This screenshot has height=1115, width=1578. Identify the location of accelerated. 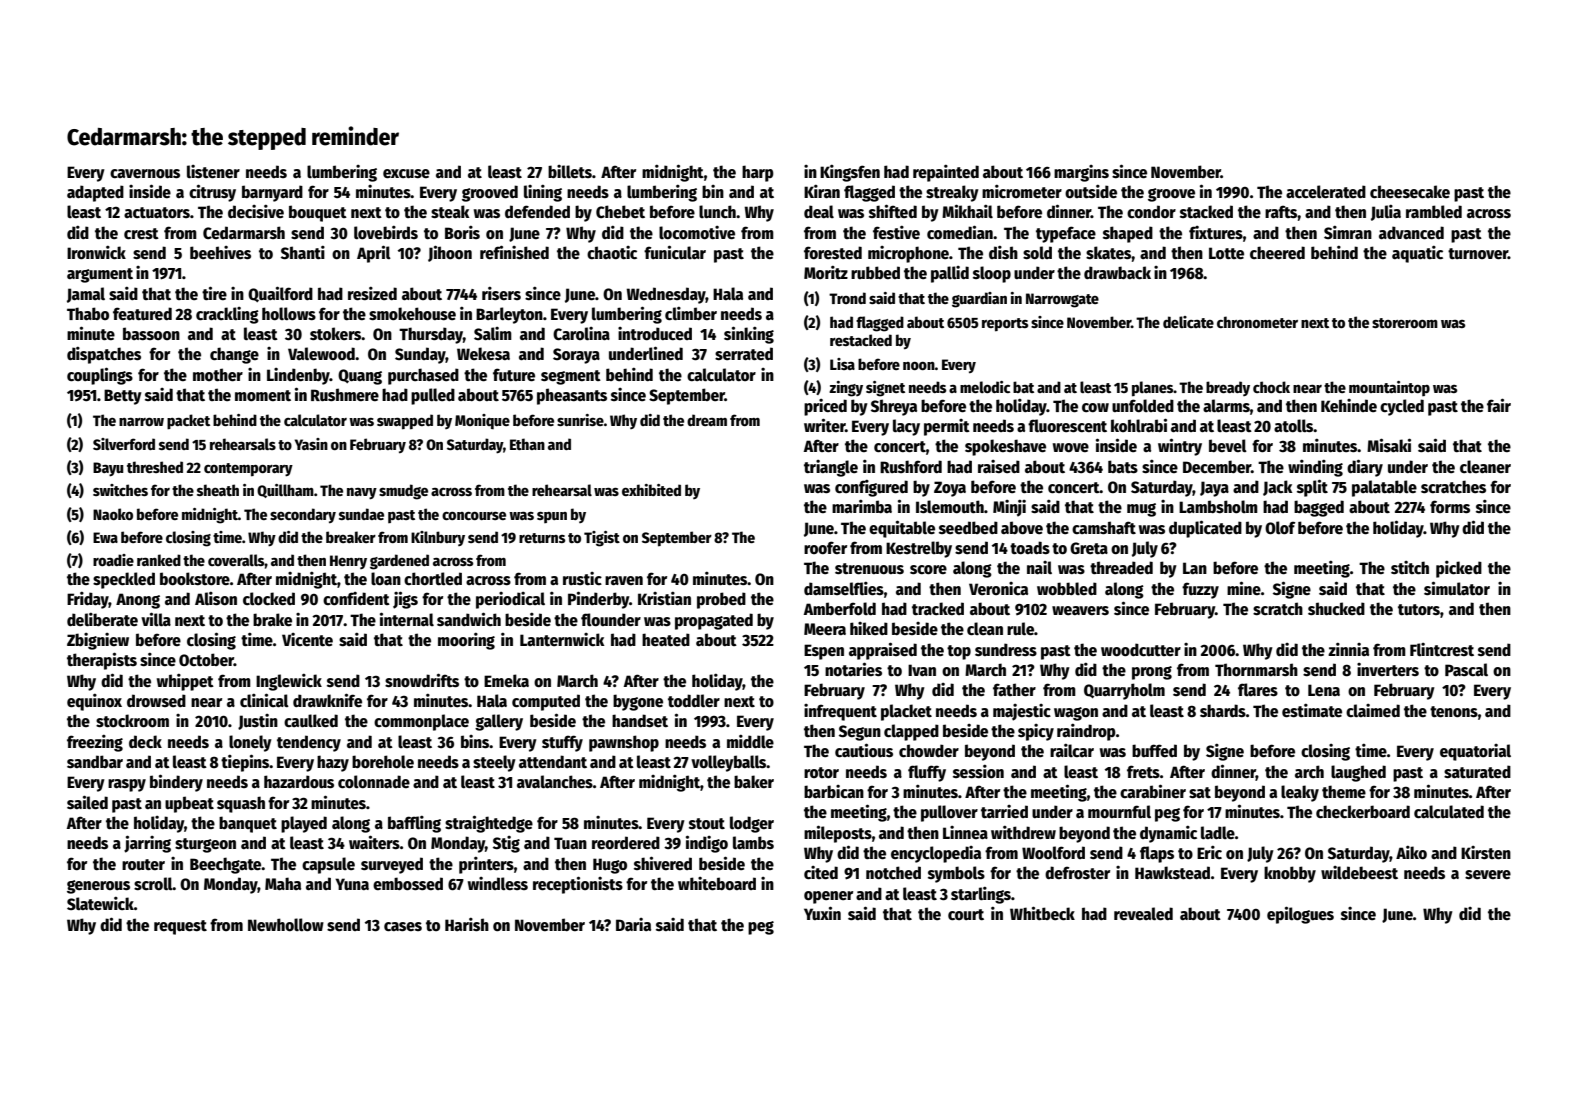
(1326, 192).
